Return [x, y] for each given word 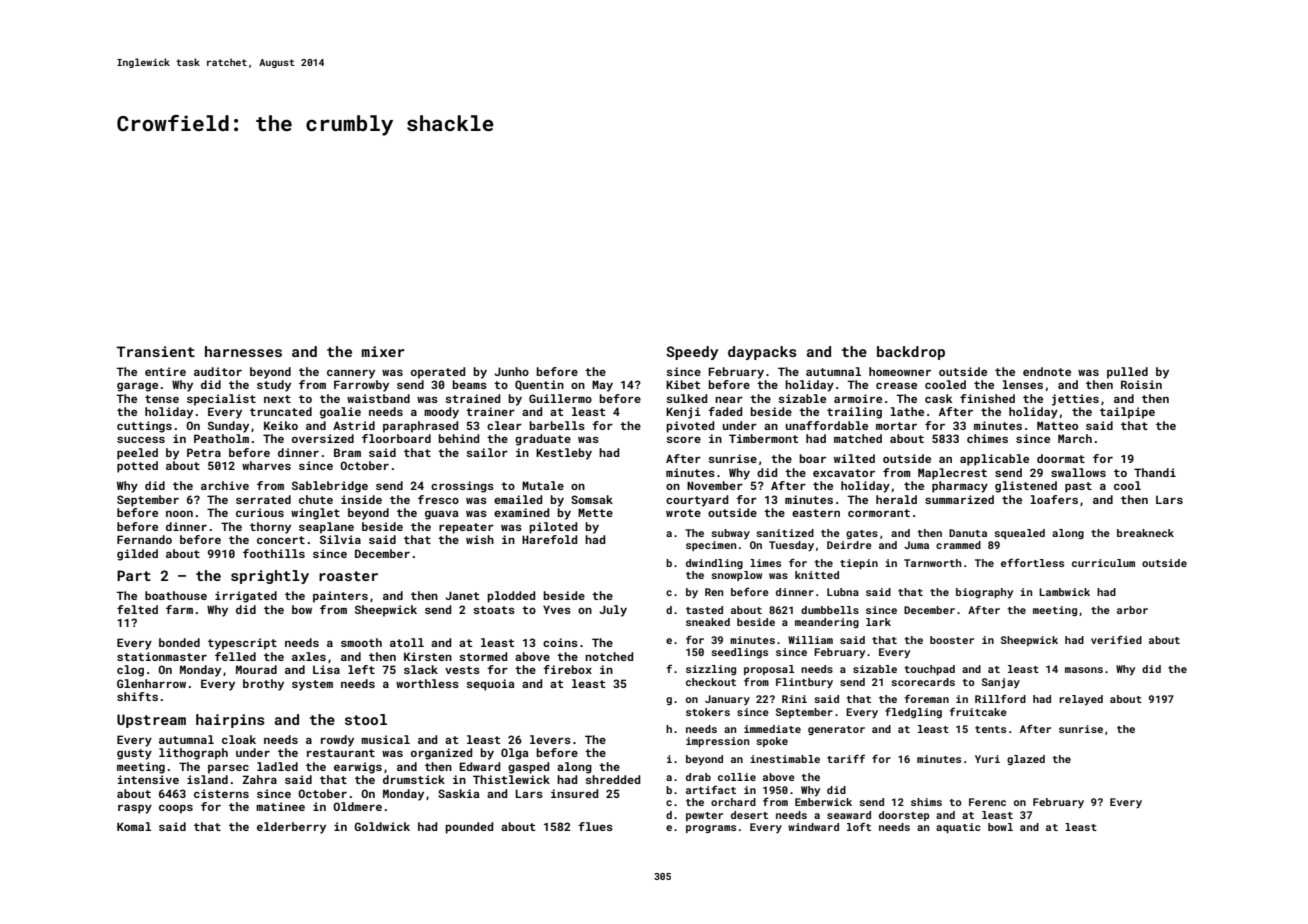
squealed [1019, 534]
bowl [1000, 827]
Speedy [692, 353]
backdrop [911, 353]
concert [281, 540]
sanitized [785, 533]
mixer [383, 351]
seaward [849, 815]
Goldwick [382, 826]
